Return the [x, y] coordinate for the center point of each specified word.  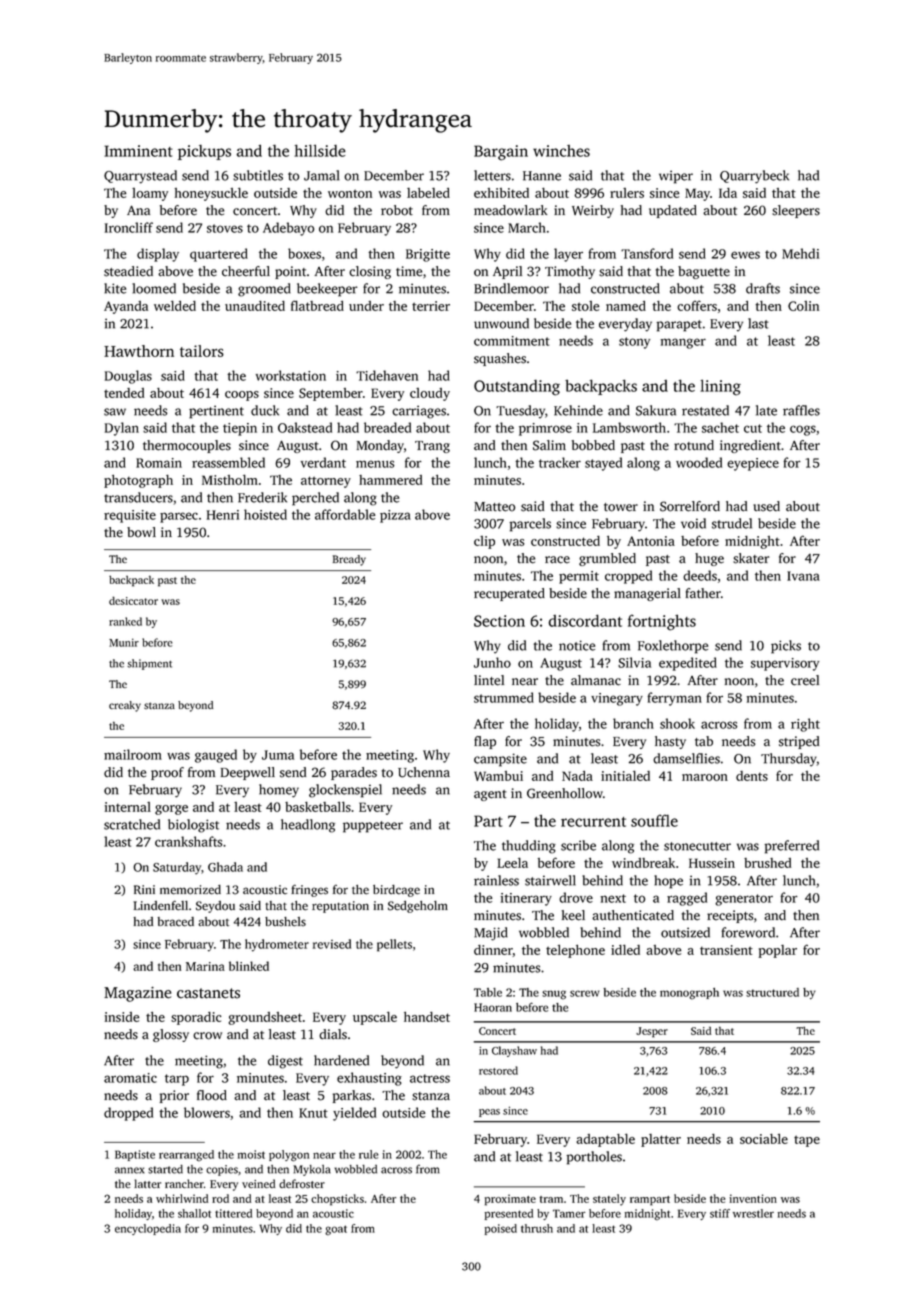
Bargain [501, 153]
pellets [394, 945]
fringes [309, 890]
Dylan [122, 429]
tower [621, 507]
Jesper [652, 1032]
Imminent [138, 151]
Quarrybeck [754, 177]
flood [212, 1095]
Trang [432, 447]
